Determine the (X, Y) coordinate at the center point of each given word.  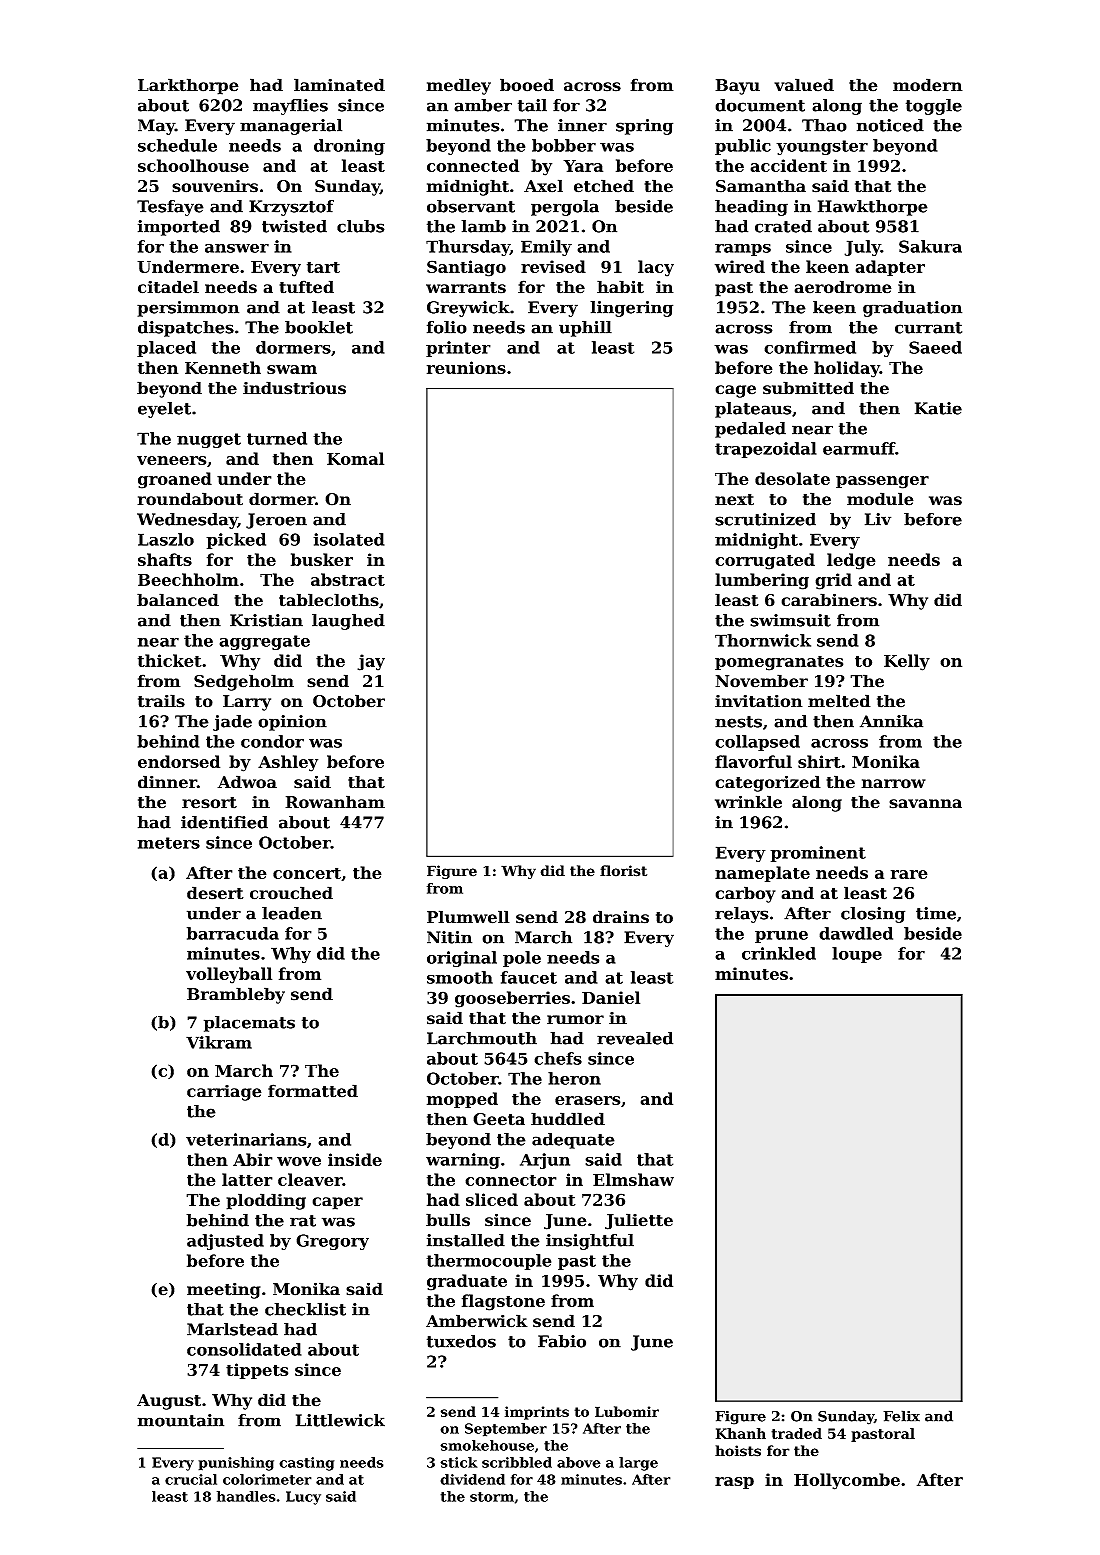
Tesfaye (170, 208)
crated (783, 226)
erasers (587, 1100)
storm (492, 1497)
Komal (355, 458)
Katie (938, 408)
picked (236, 541)
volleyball (229, 975)
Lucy (303, 1498)
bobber (564, 145)
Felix (901, 1416)
